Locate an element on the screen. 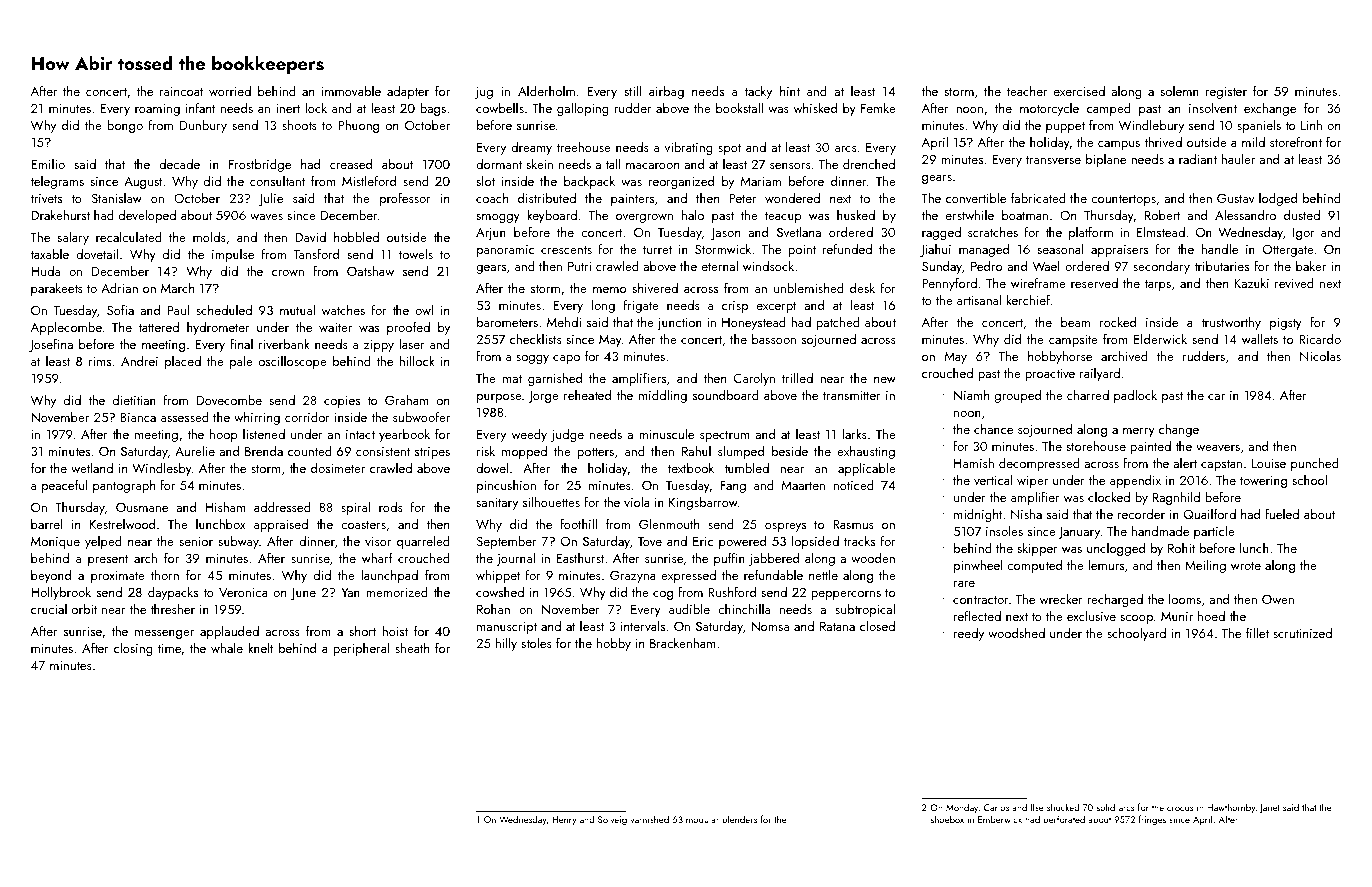 This screenshot has width=1372, height=887. modular is located at coordinates (702, 819).
